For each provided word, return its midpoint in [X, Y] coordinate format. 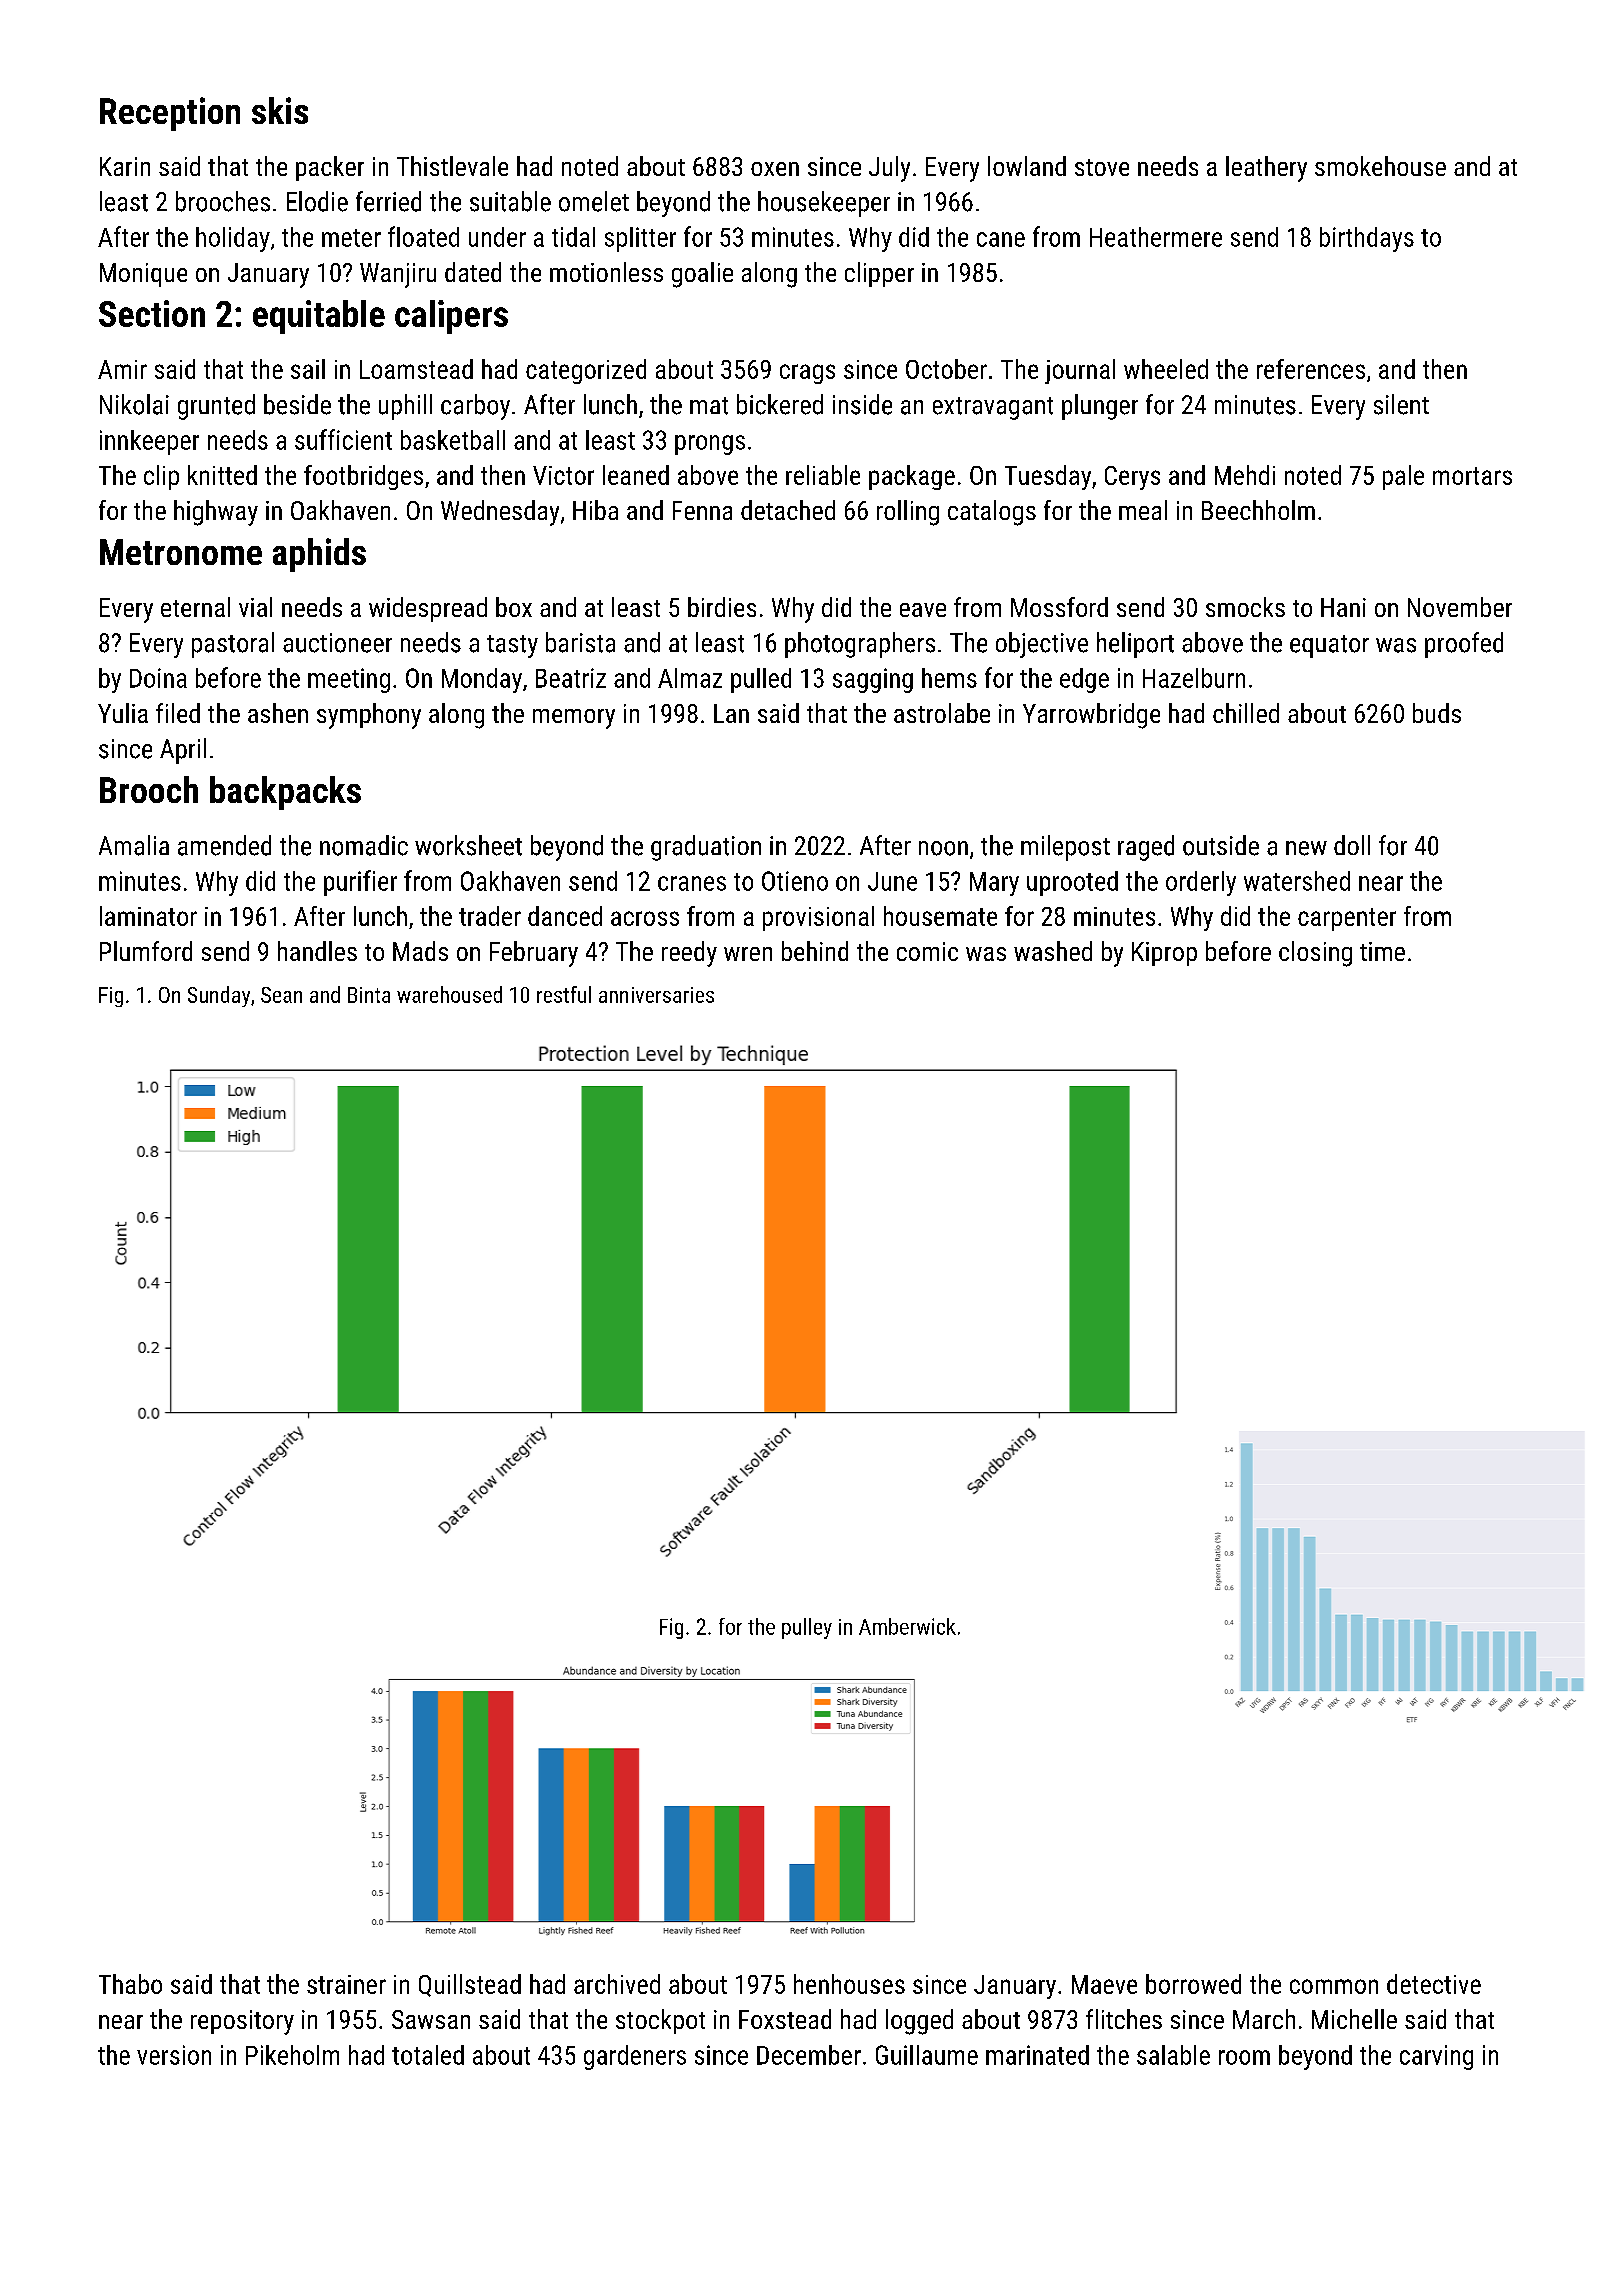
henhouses [849, 1984]
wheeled [1166, 369]
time [1382, 951]
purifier [360, 883]
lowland [1027, 166]
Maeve [1104, 1984]
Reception [170, 114]
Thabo [130, 1984]
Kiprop [1164, 954]
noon [943, 848]
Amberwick [907, 1626]
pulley [807, 1628]
